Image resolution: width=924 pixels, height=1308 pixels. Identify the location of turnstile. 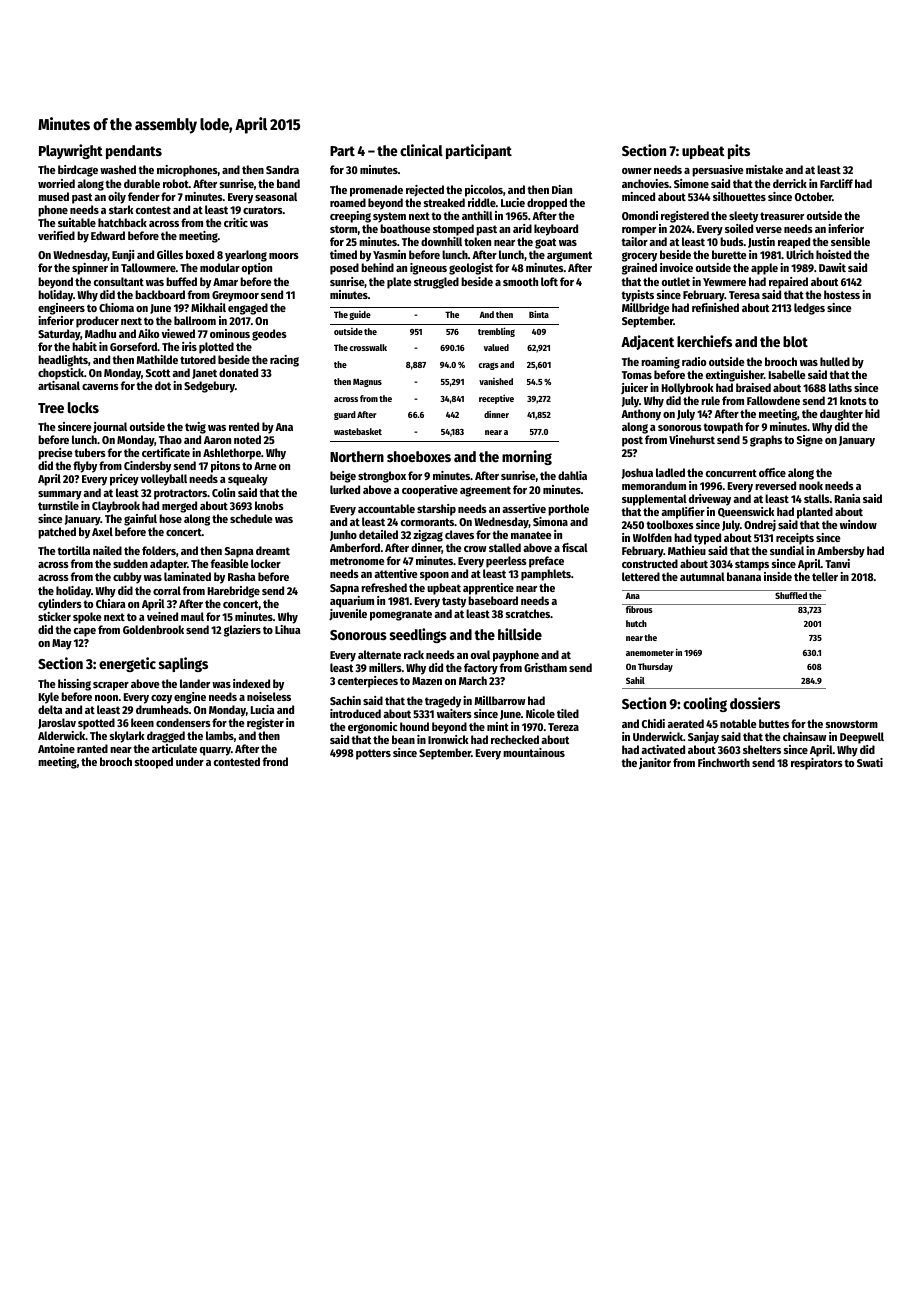
(58, 505).
